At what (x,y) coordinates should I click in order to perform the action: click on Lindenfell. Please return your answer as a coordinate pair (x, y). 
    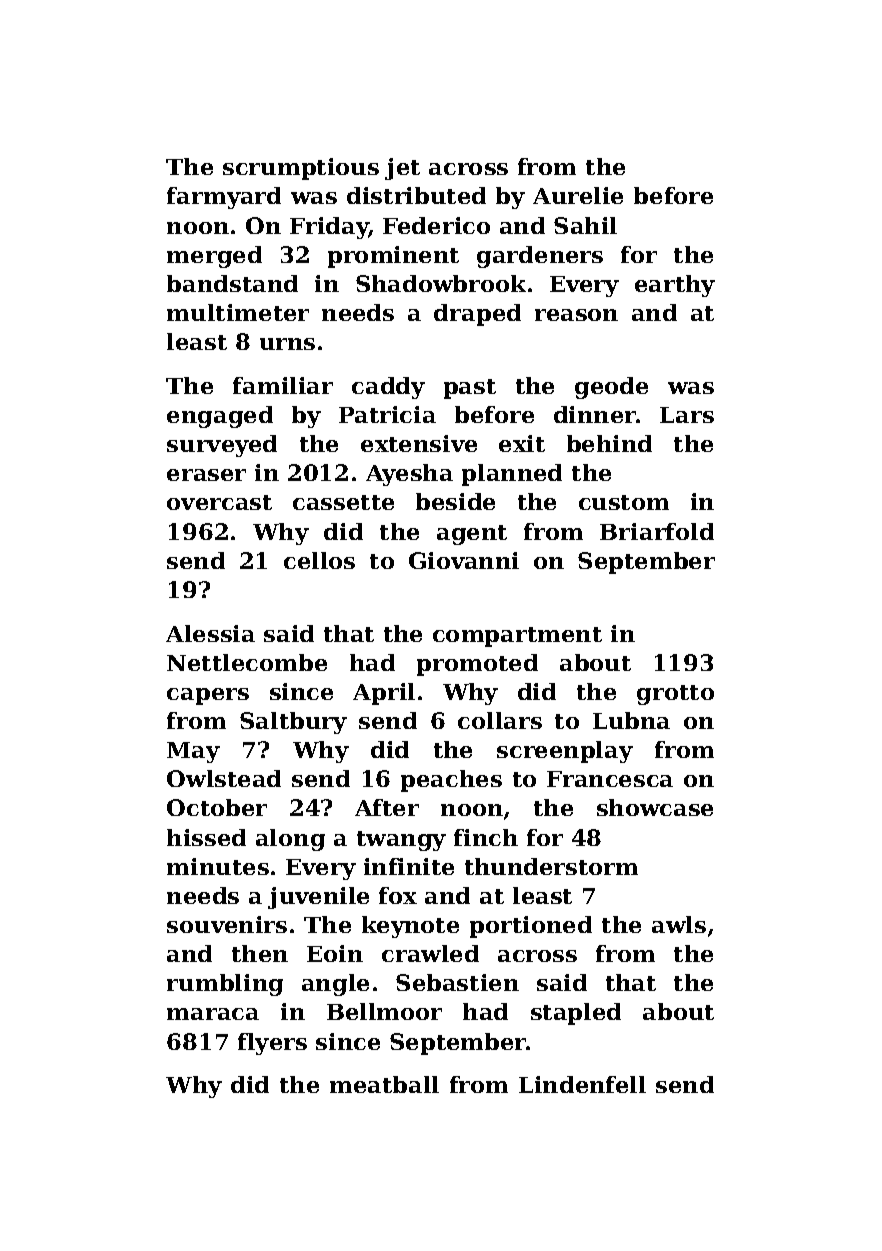
    Looking at the image, I should click on (582, 1084).
